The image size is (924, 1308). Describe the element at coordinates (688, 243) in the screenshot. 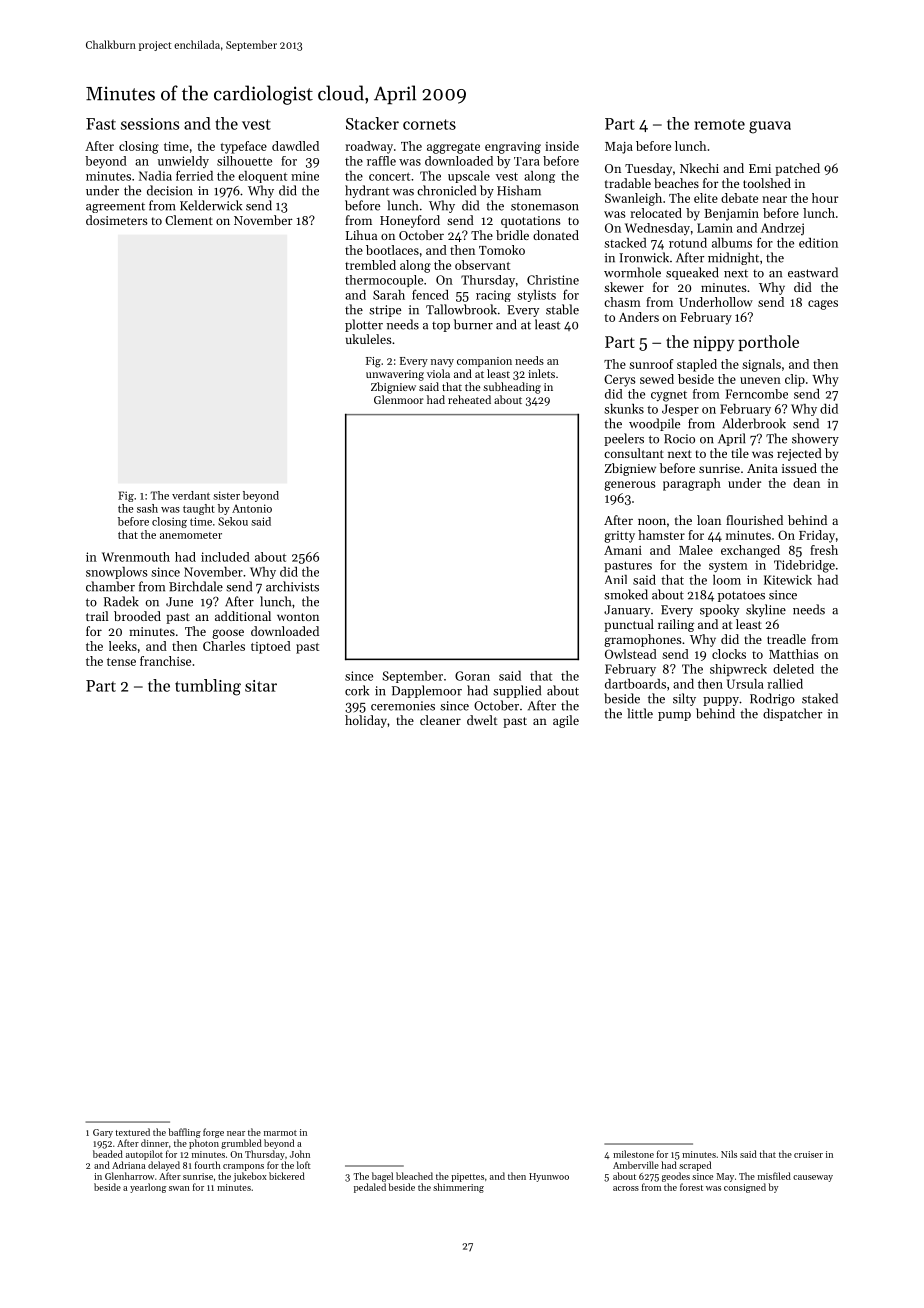

I see `rotund` at that location.
